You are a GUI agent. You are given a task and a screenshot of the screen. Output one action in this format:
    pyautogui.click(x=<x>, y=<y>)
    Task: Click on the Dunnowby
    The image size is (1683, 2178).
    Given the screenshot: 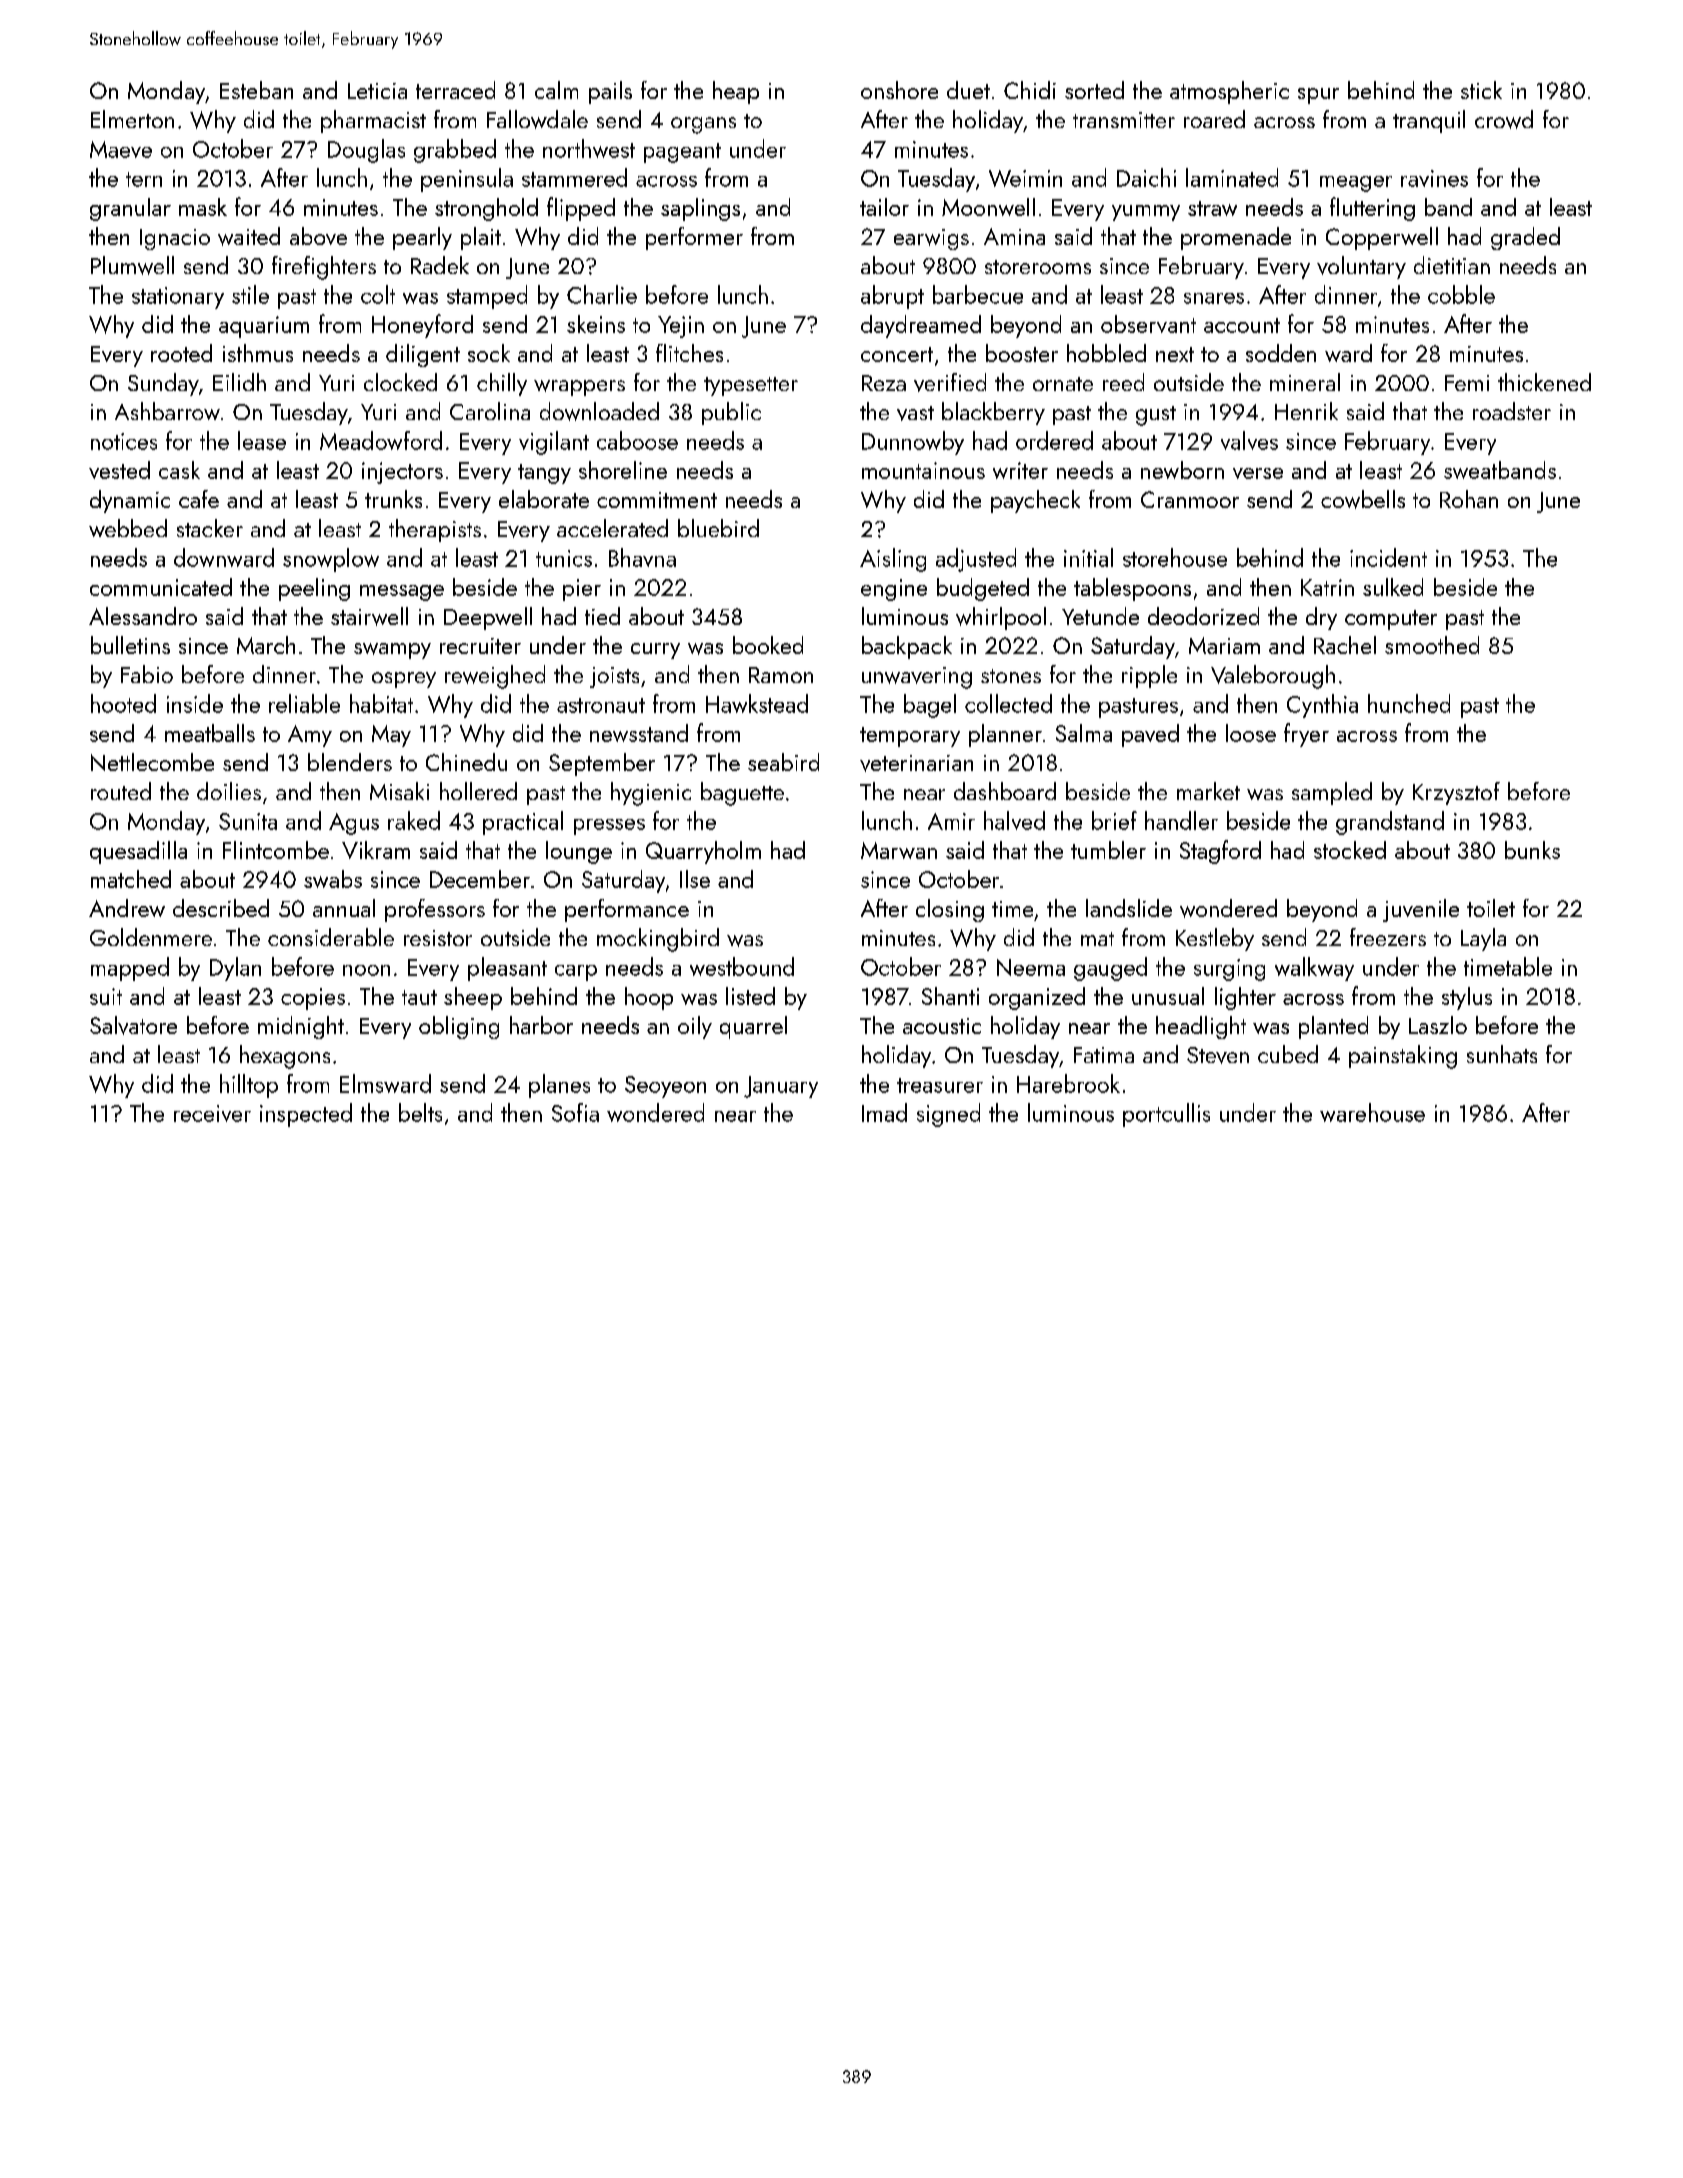 What is the action you would take?
    pyautogui.click(x=913, y=443)
